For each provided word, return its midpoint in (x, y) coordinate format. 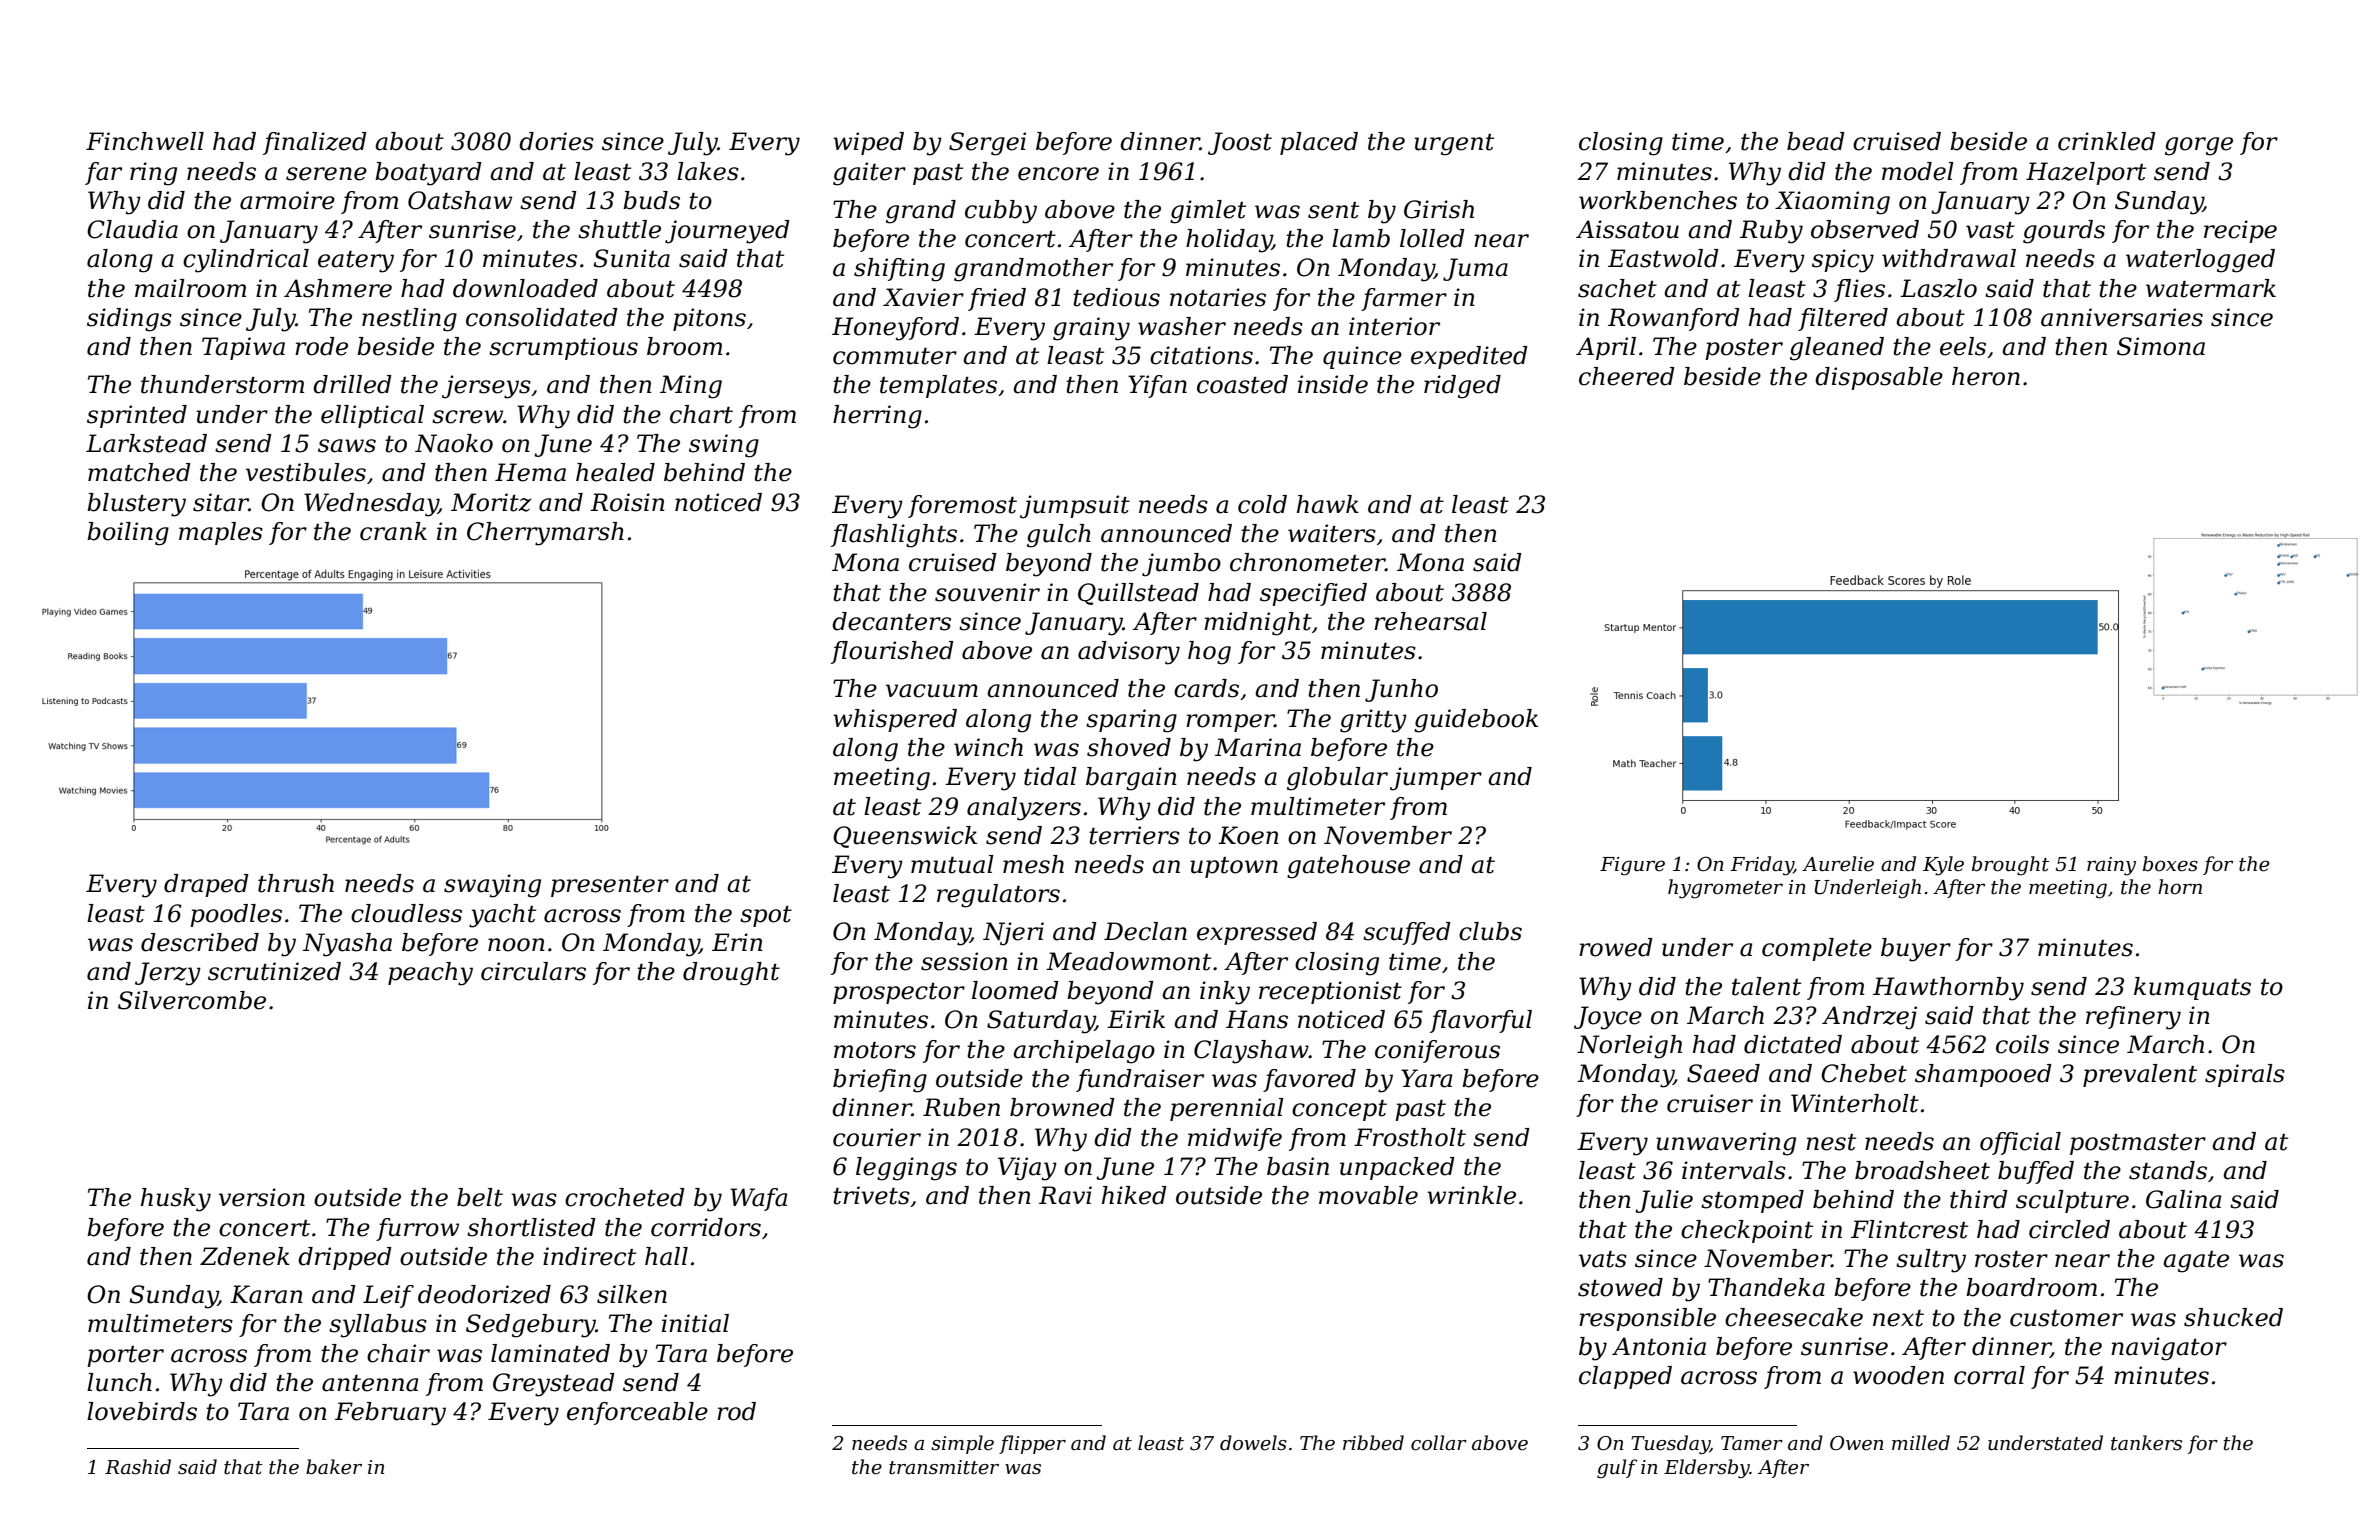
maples (221, 533)
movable (1368, 1195)
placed (1319, 143)
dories (556, 141)
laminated (550, 1353)
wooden (1898, 1375)
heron (1986, 376)
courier (877, 1137)
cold (1262, 504)
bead (1816, 141)
